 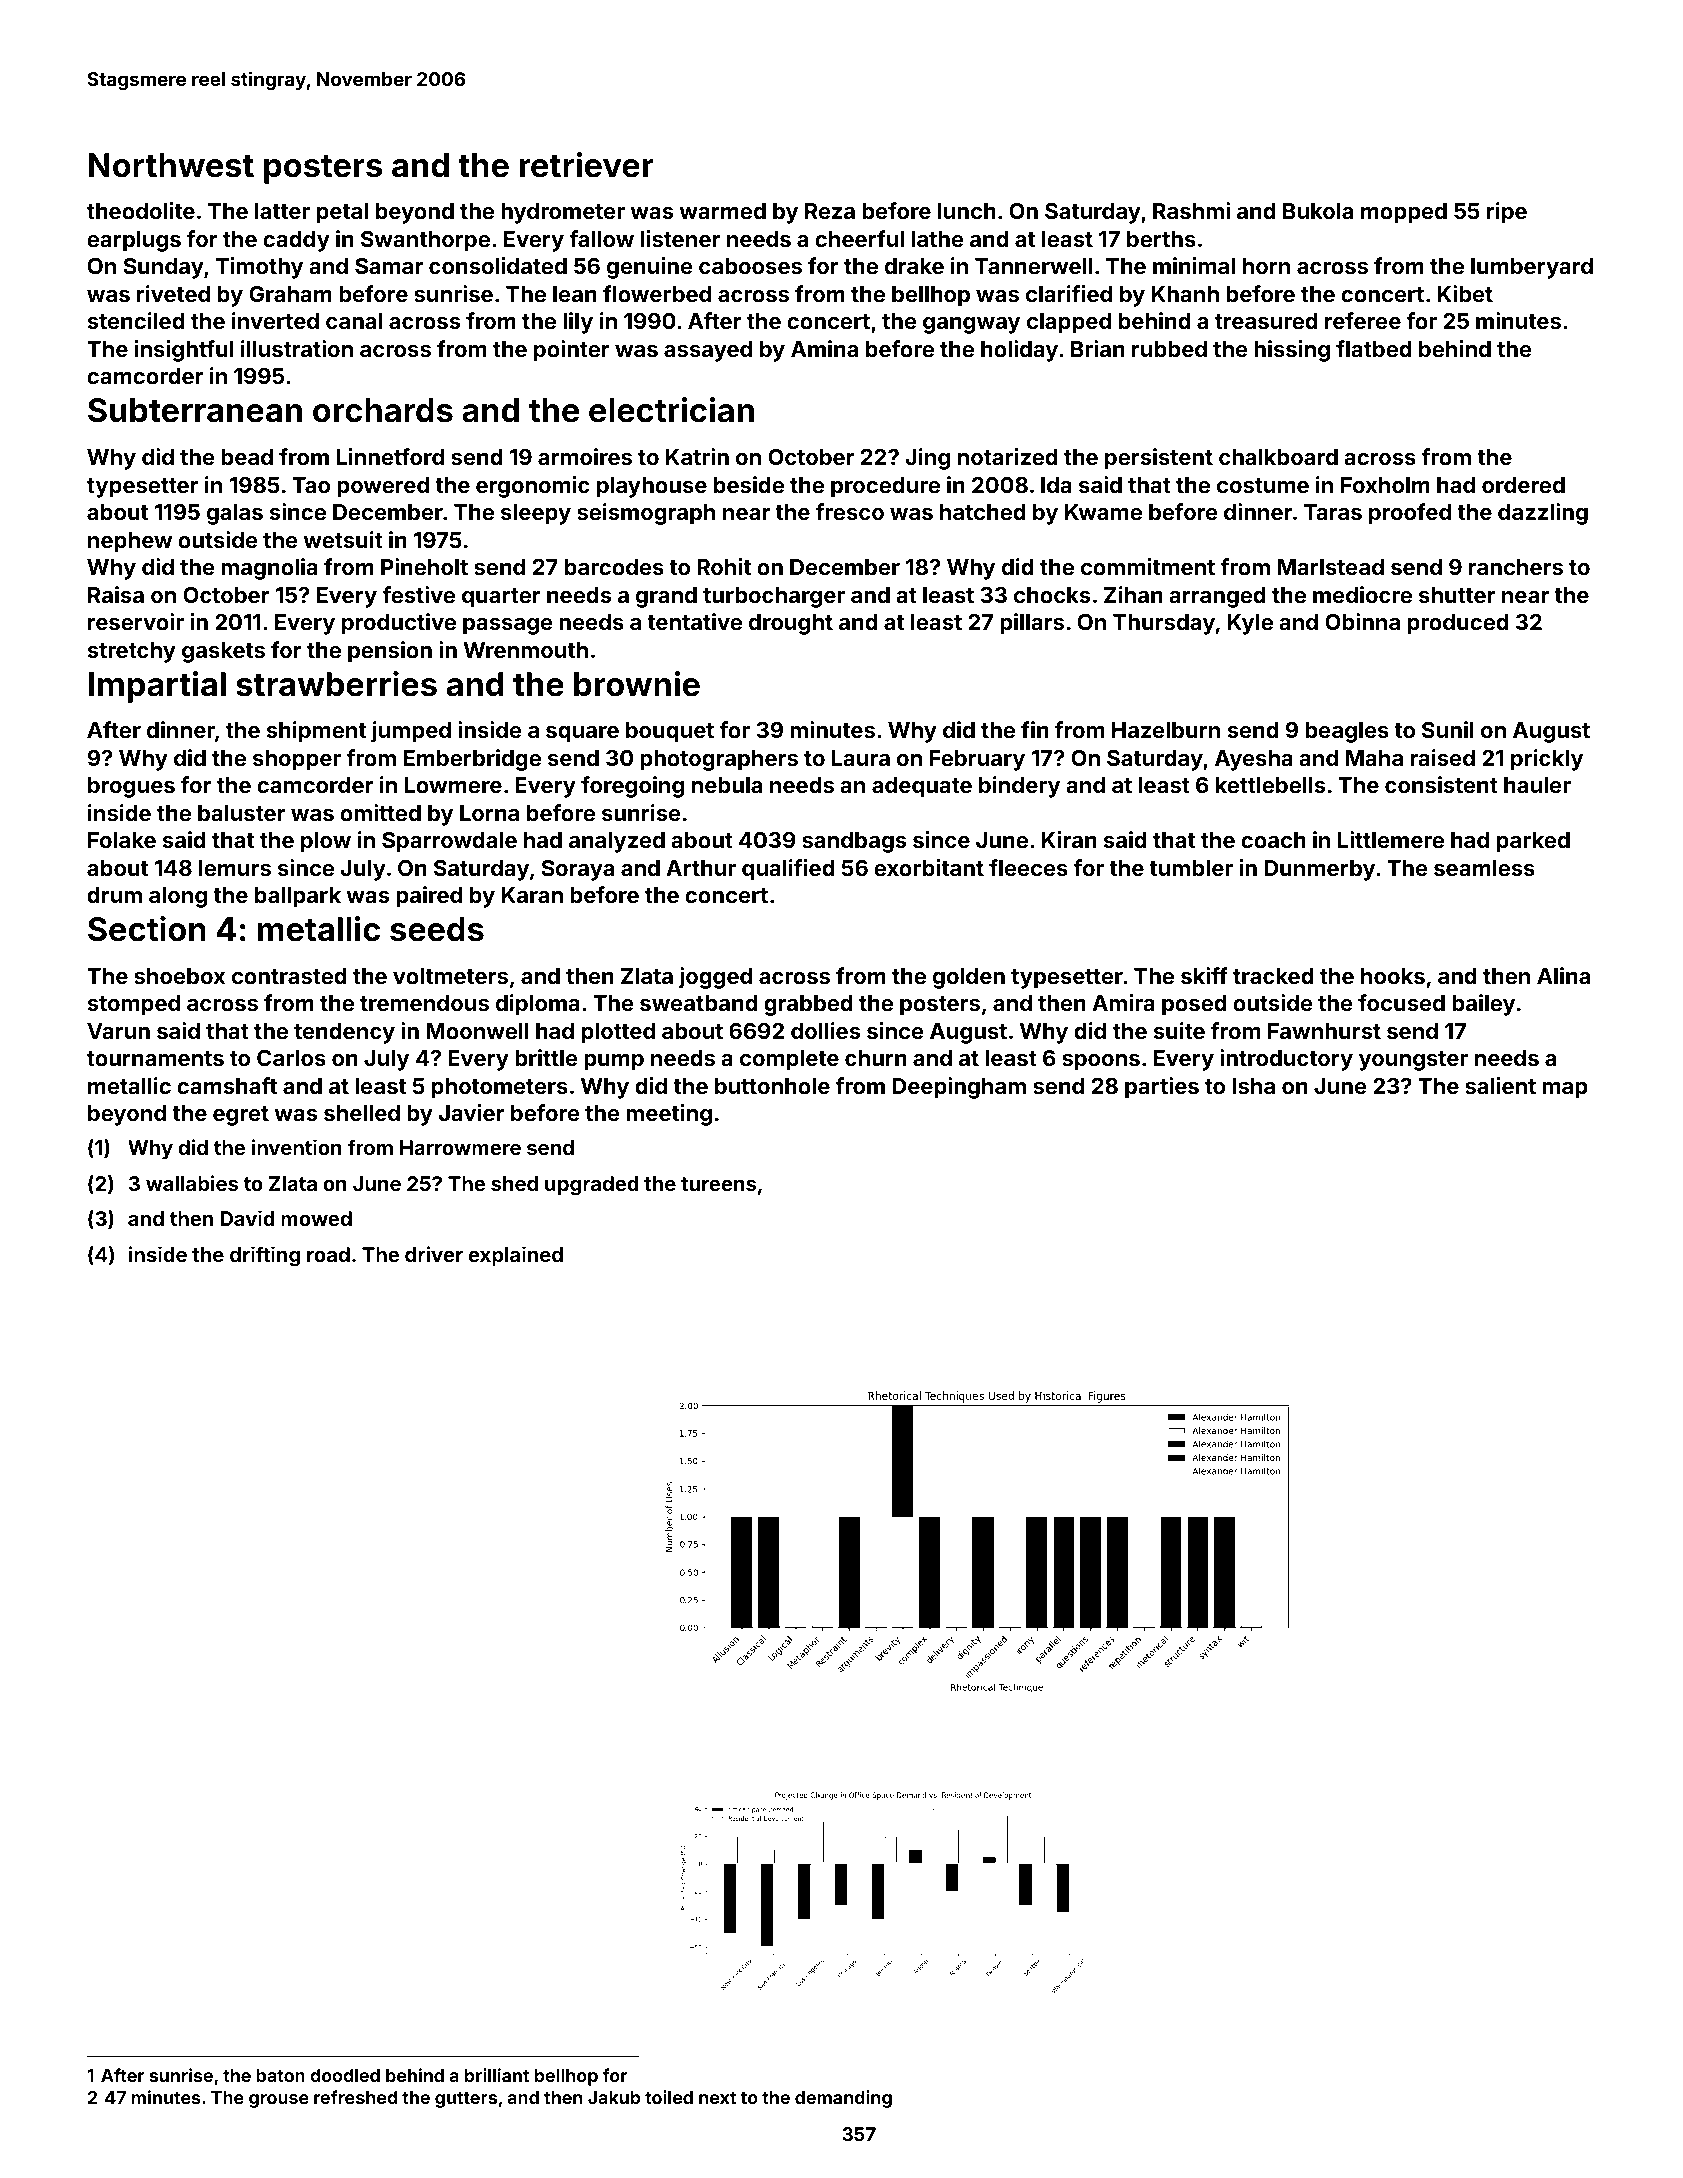 I want to click on baluster, so click(x=241, y=813).
